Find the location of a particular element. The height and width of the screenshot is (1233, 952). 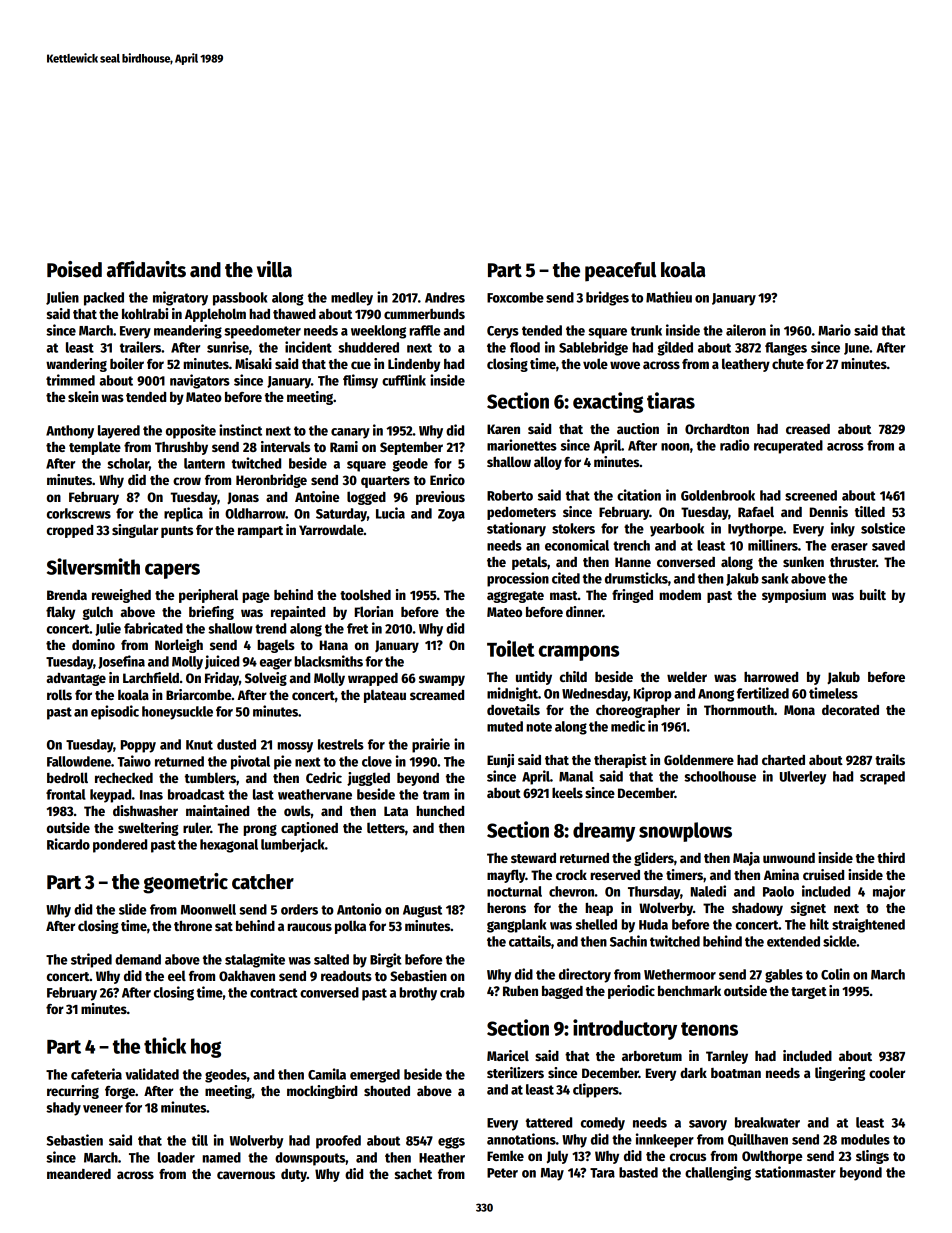

hunched is located at coordinates (440, 811).
